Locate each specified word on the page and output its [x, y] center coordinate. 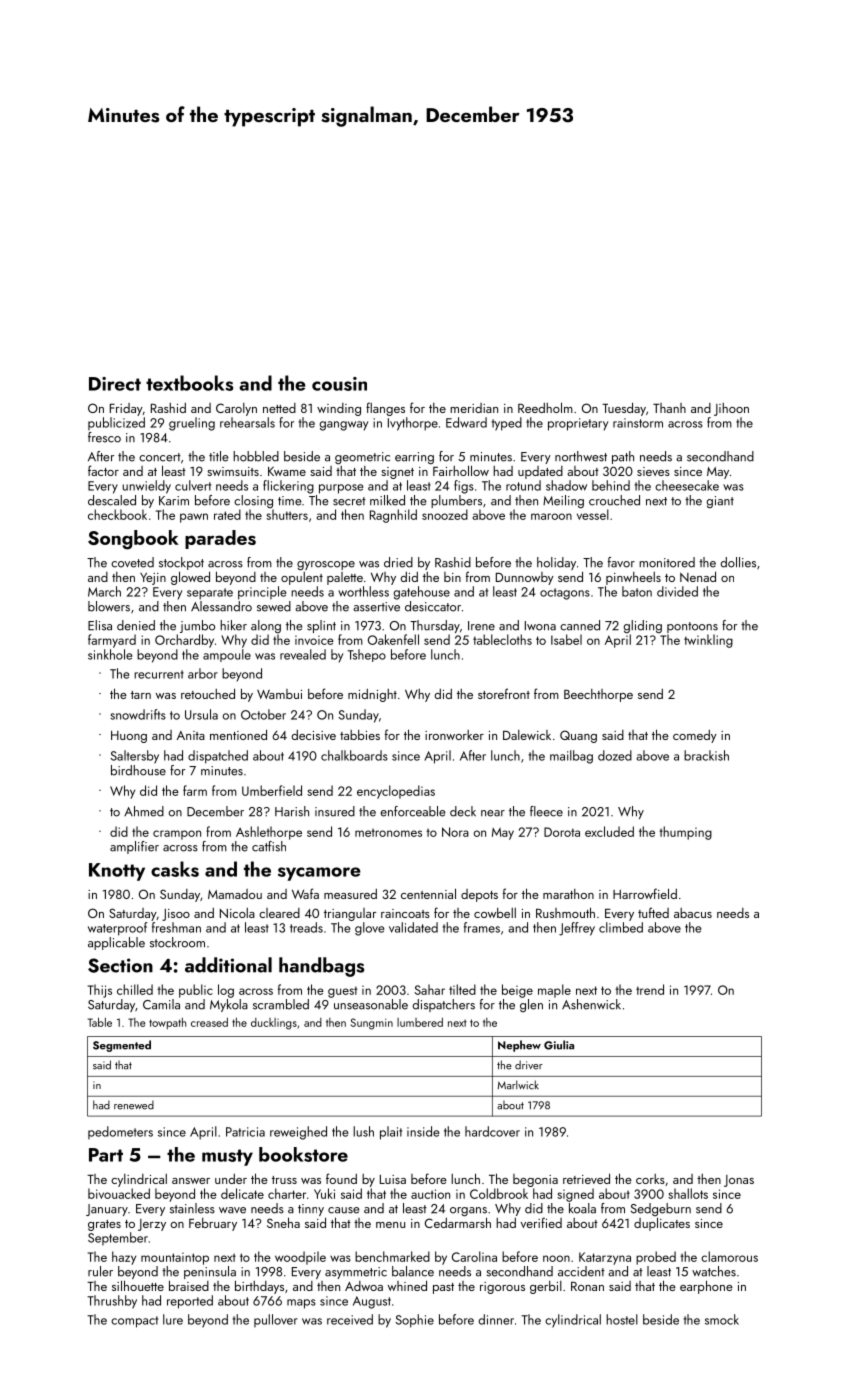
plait [391, 1133]
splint [321, 626]
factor [103, 470]
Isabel [566, 639]
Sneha [283, 1222]
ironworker [454, 735]
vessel [593, 514]
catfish [269, 846]
